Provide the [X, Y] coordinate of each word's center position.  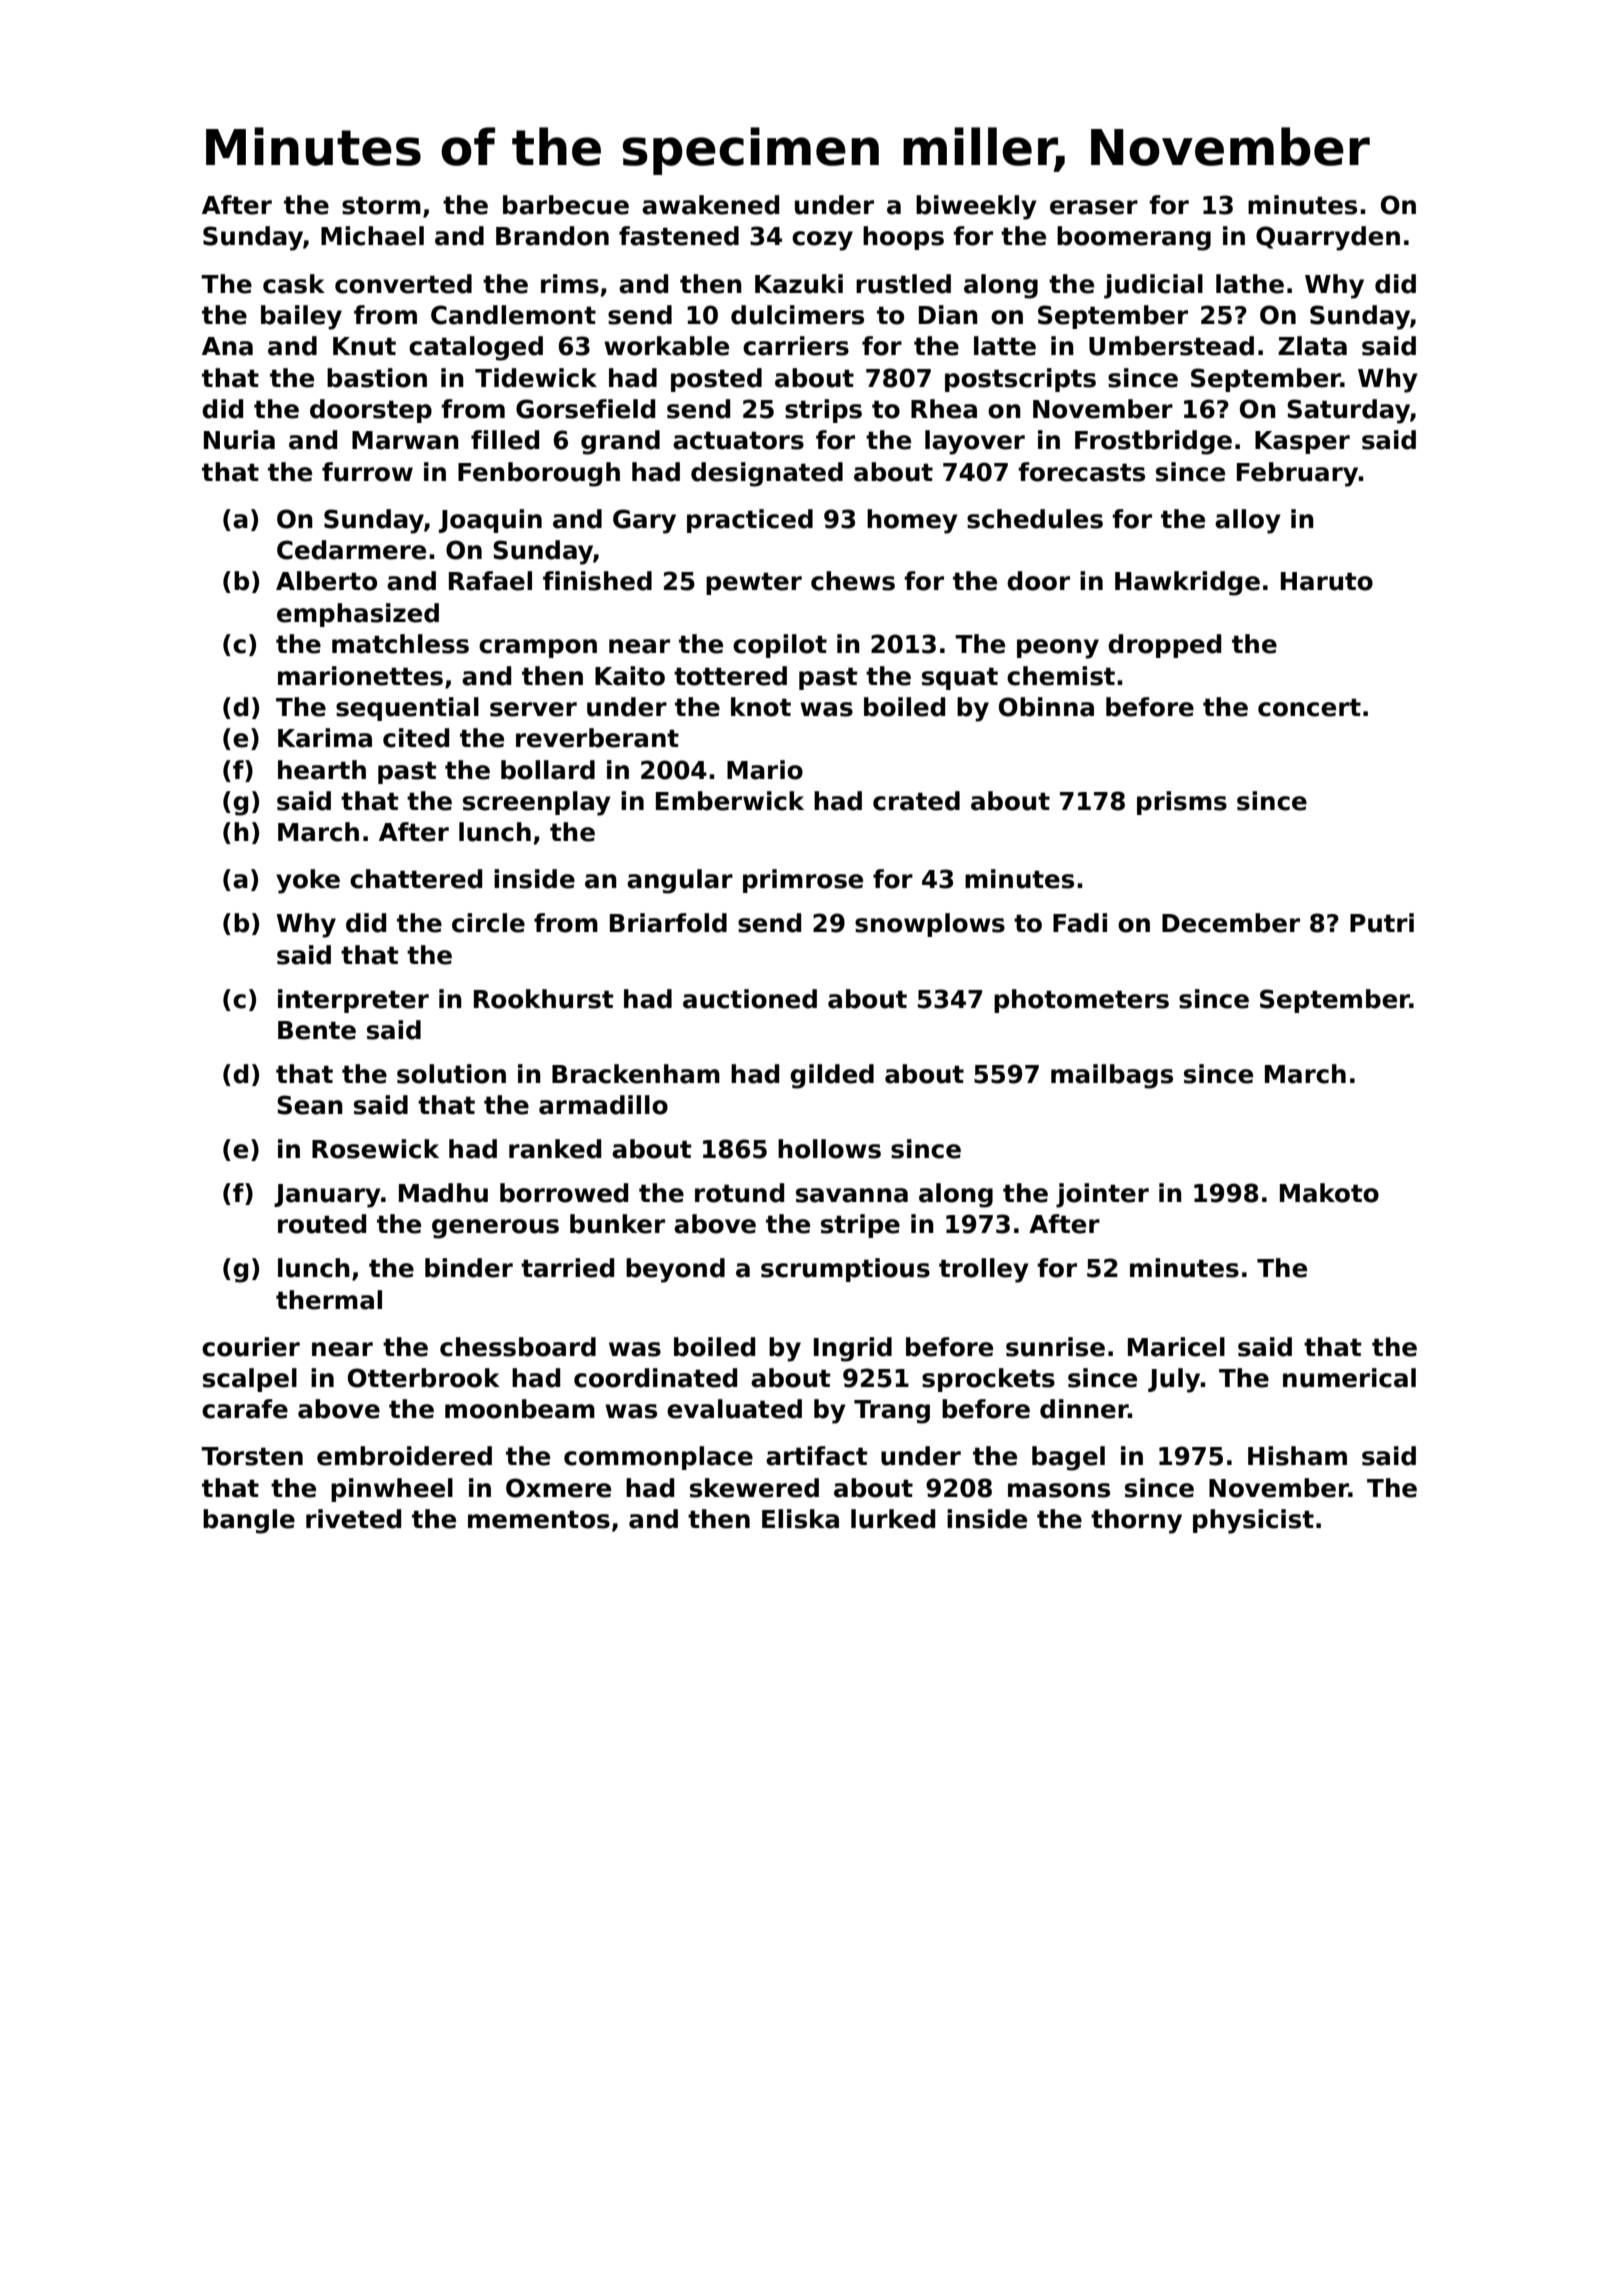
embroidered [404, 1456]
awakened [710, 205]
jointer [1102, 1195]
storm [381, 205]
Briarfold [668, 923]
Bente [317, 1030]
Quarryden [1328, 238]
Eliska [800, 1519]
